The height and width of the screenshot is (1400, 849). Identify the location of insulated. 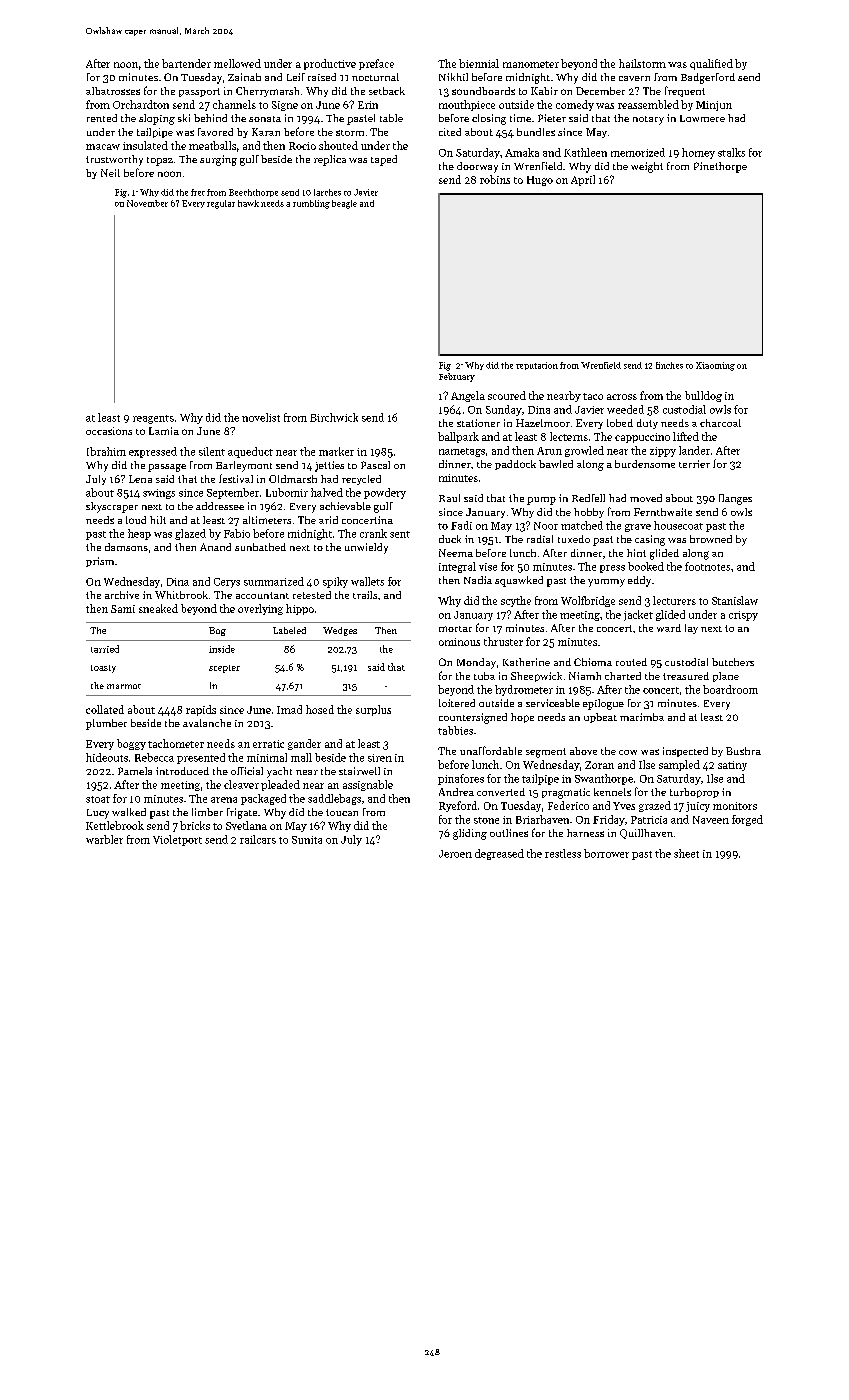
(145, 145).
